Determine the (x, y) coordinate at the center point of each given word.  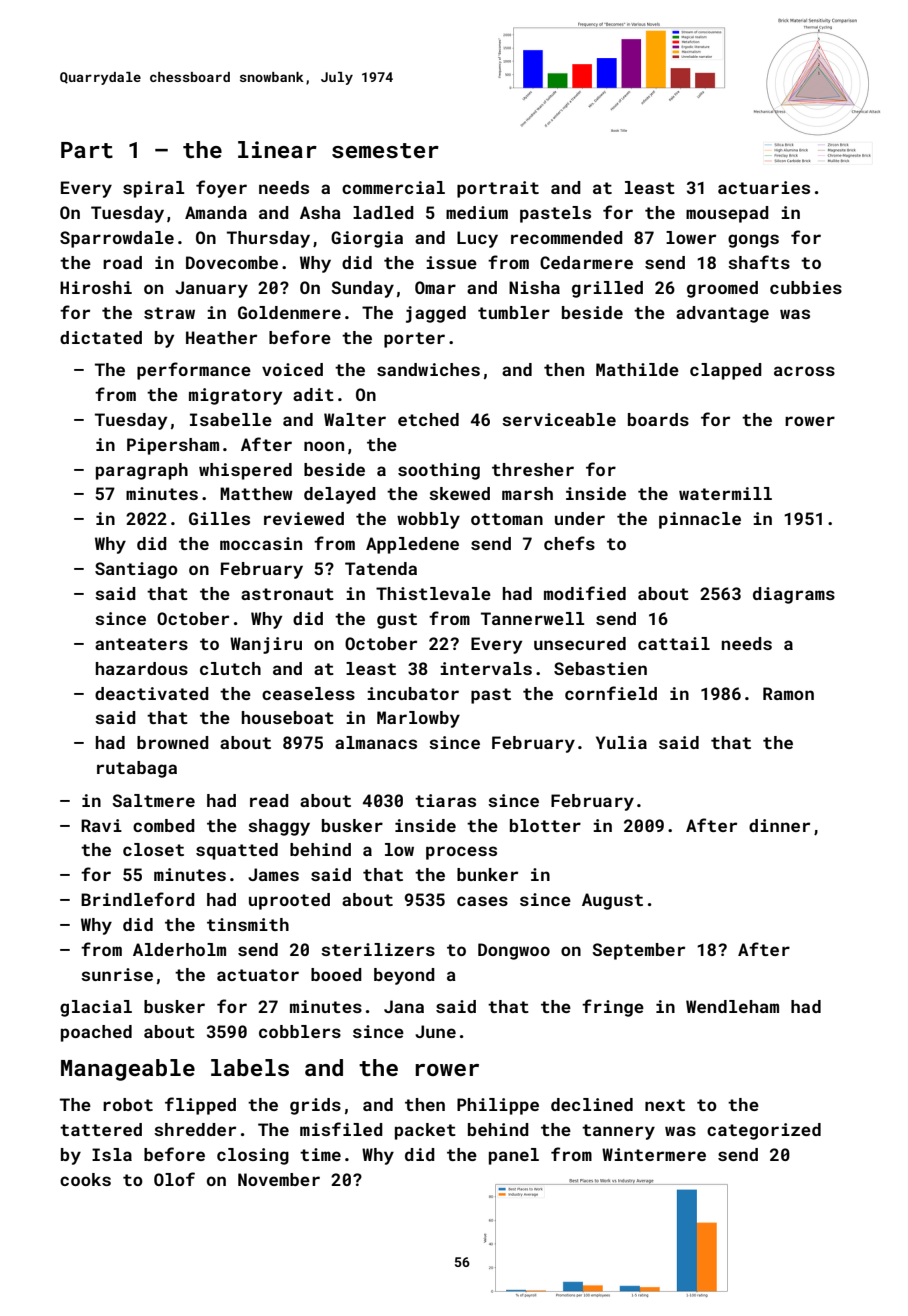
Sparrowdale (117, 239)
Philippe (498, 1106)
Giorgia (367, 239)
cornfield (611, 693)
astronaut (287, 594)
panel (514, 1156)
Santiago (136, 570)
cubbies (806, 287)
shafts (759, 262)
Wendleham (732, 1006)
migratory (235, 396)
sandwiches (428, 369)
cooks (85, 1179)
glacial (96, 1008)
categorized (764, 1131)
